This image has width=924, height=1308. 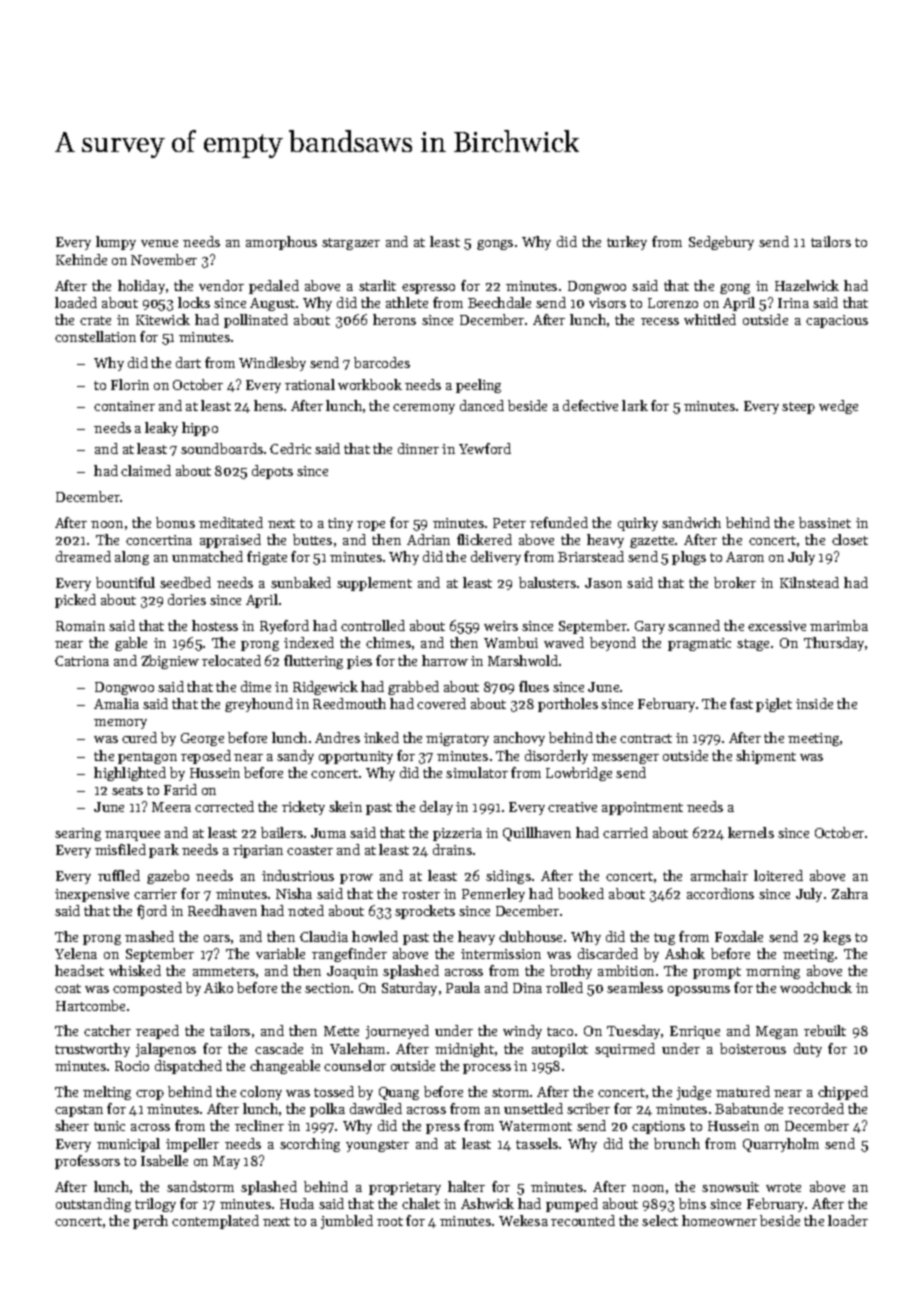 I want to click on root, so click(x=390, y=1221).
